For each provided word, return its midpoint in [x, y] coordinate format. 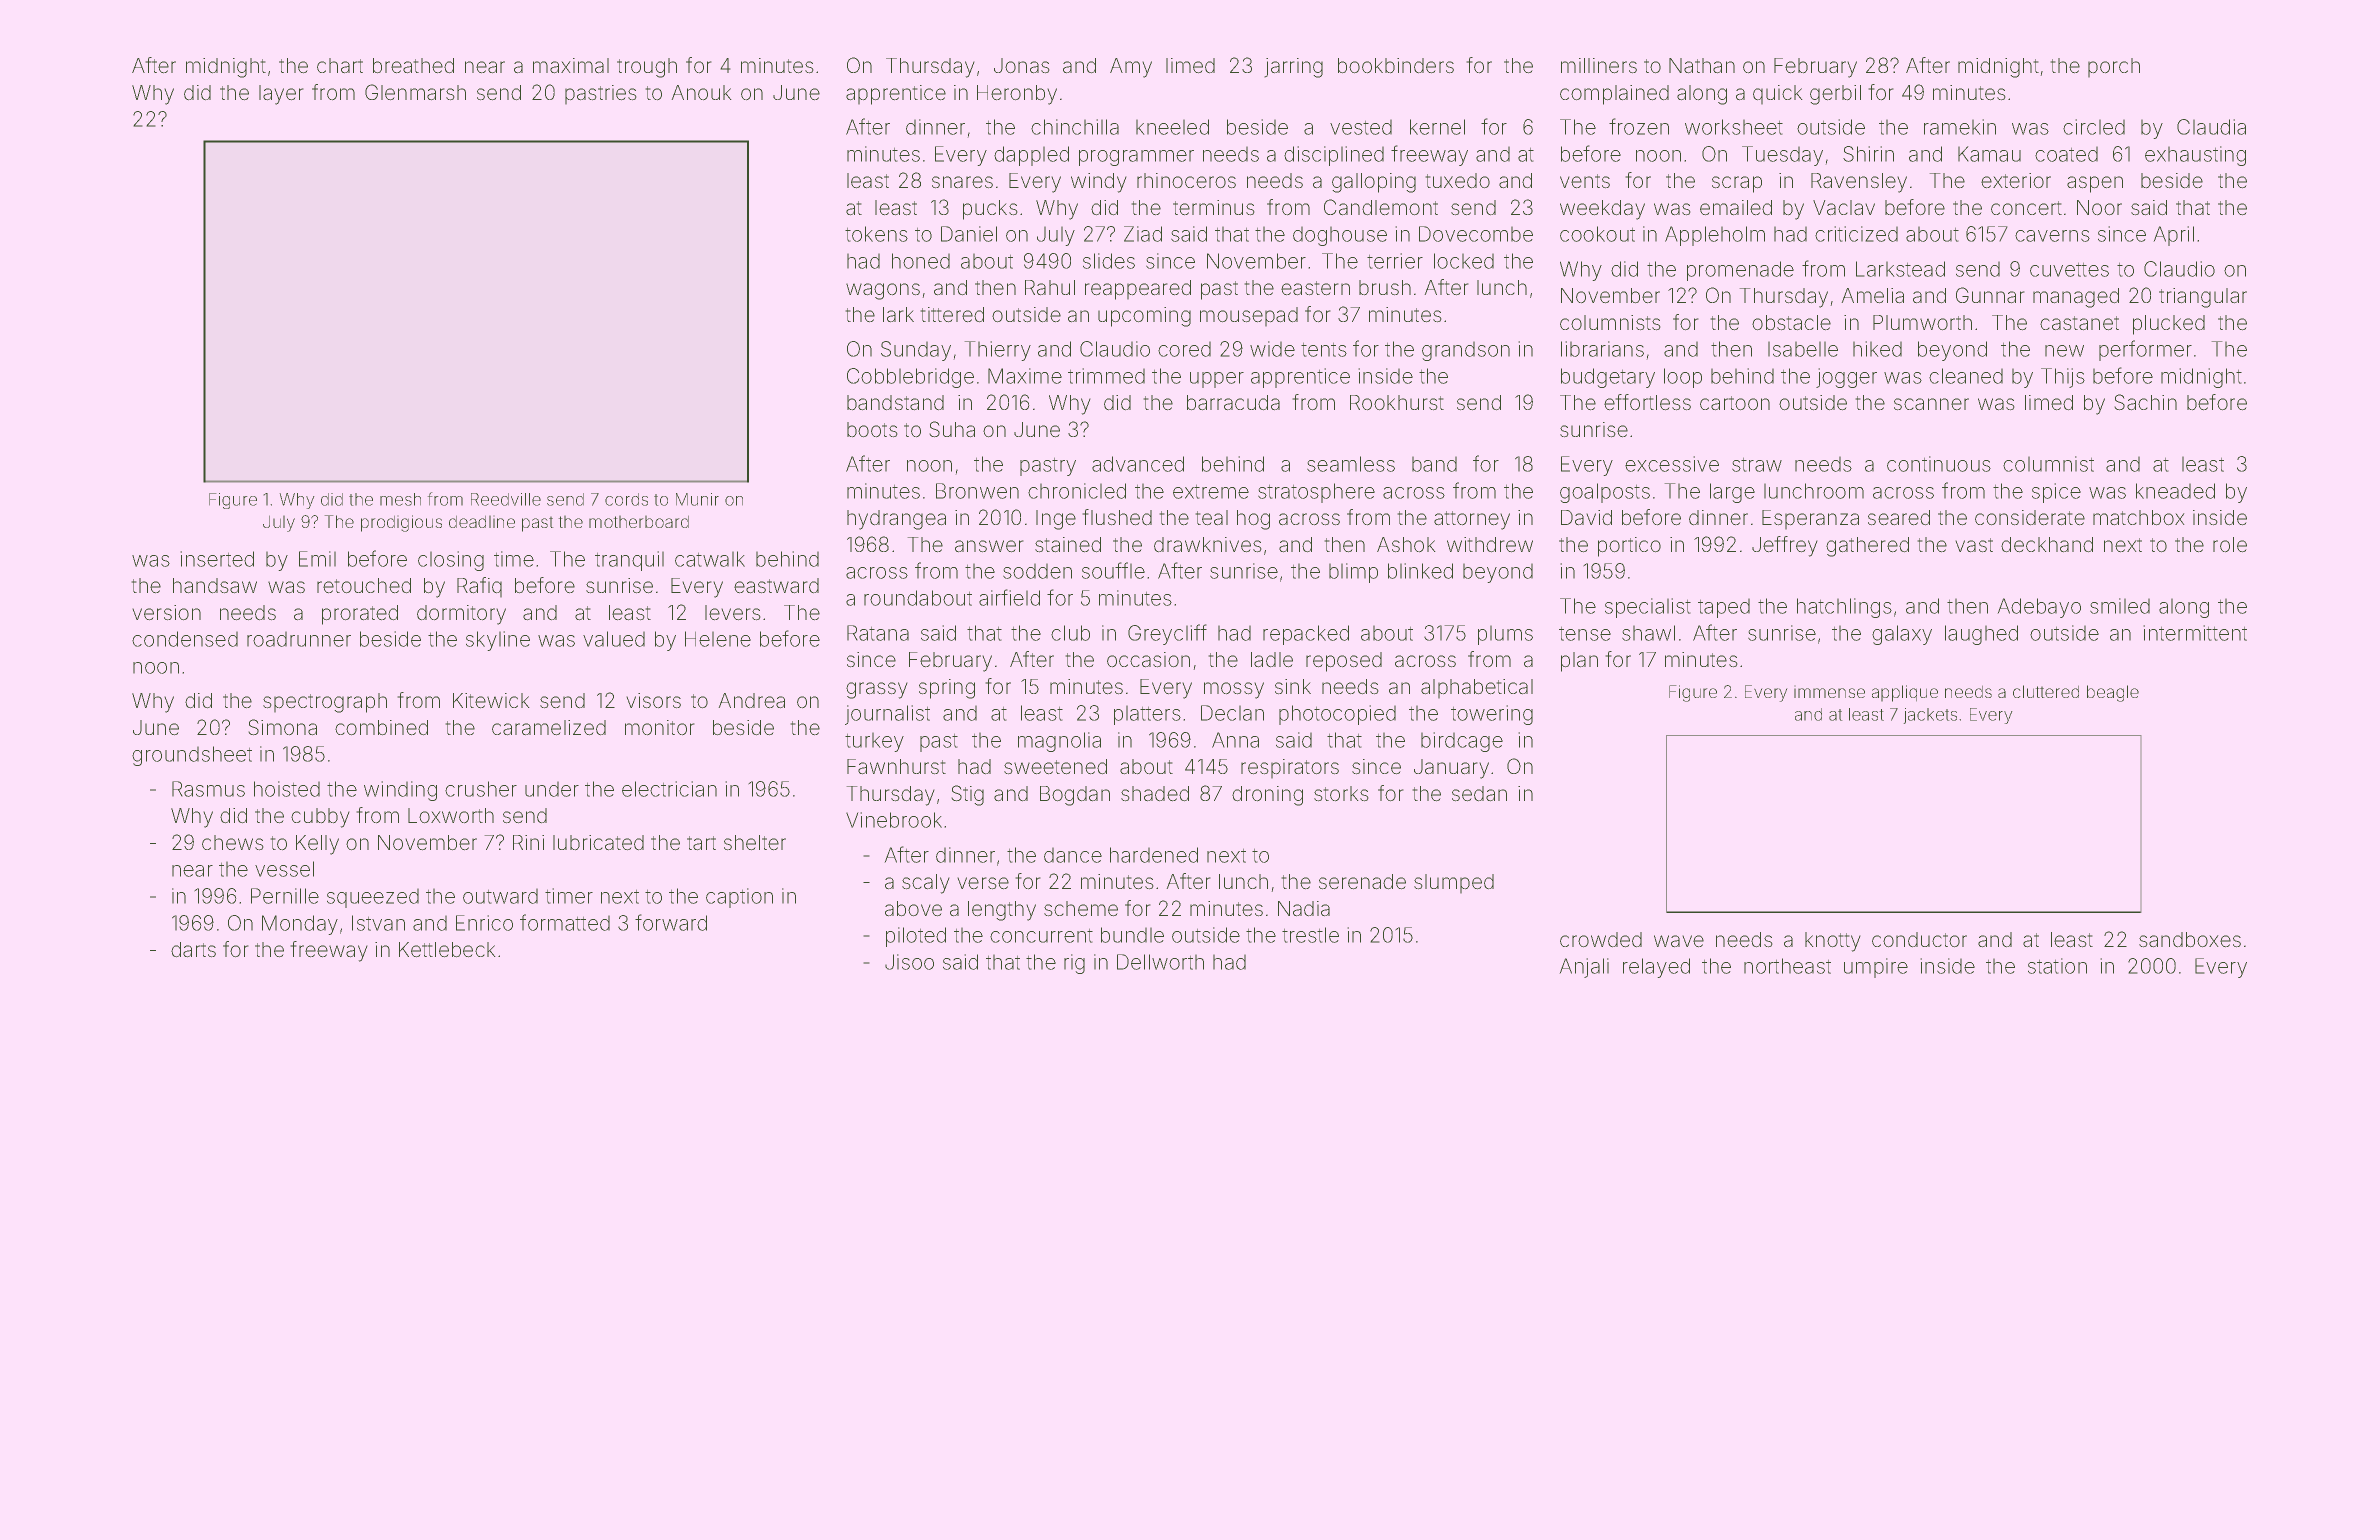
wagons [883, 291]
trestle [1310, 935]
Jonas [1021, 65]
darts [193, 949]
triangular [2203, 298]
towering [1492, 715]
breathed [413, 65]
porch [2114, 67]
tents [1324, 350]
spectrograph [325, 703]
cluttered [2046, 691]
